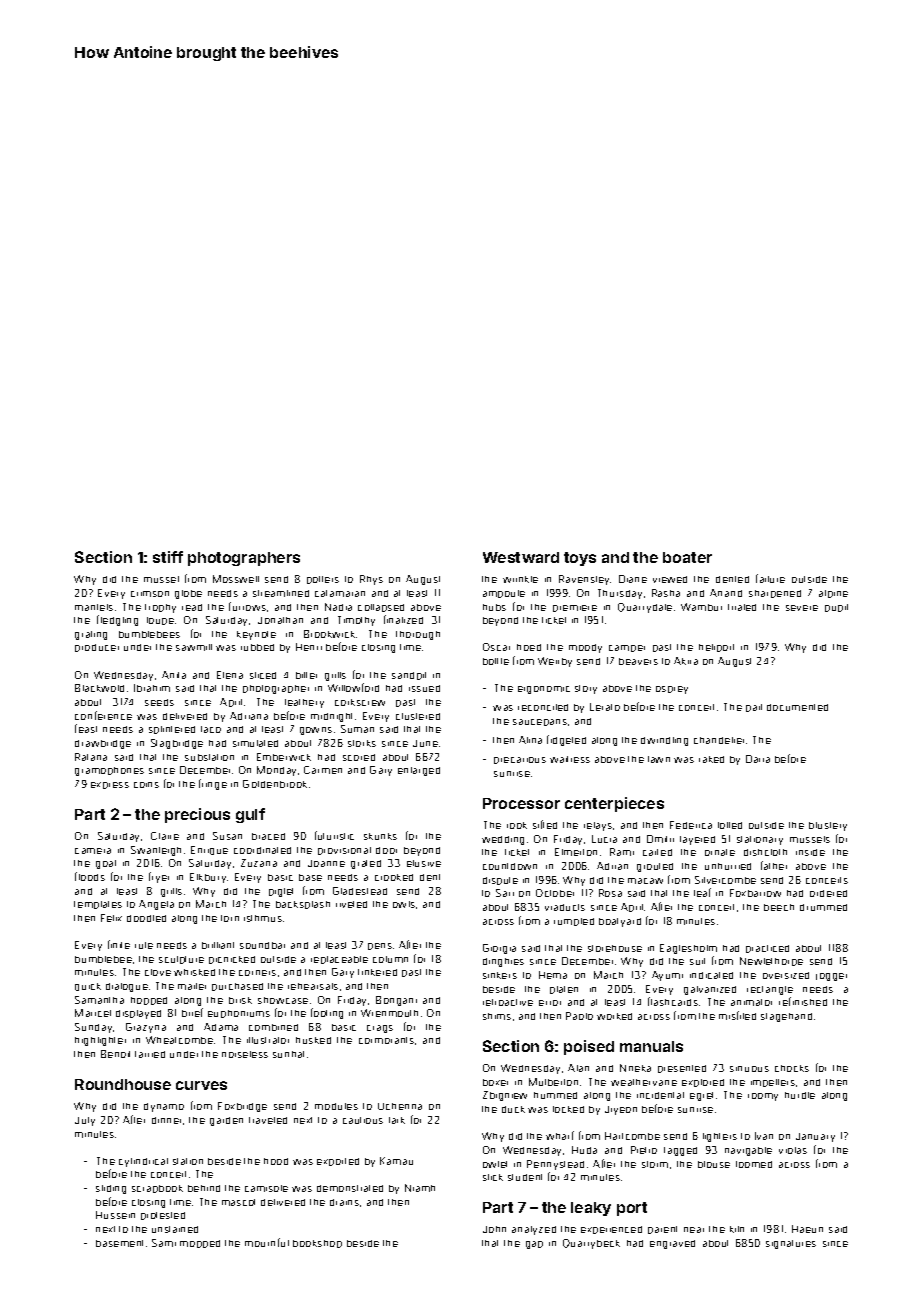 Image resolution: width=924 pixels, height=1308 pixels. What do you see at coordinates (386, 1040) in the screenshot?
I see `cormorants` at bounding box center [386, 1040].
